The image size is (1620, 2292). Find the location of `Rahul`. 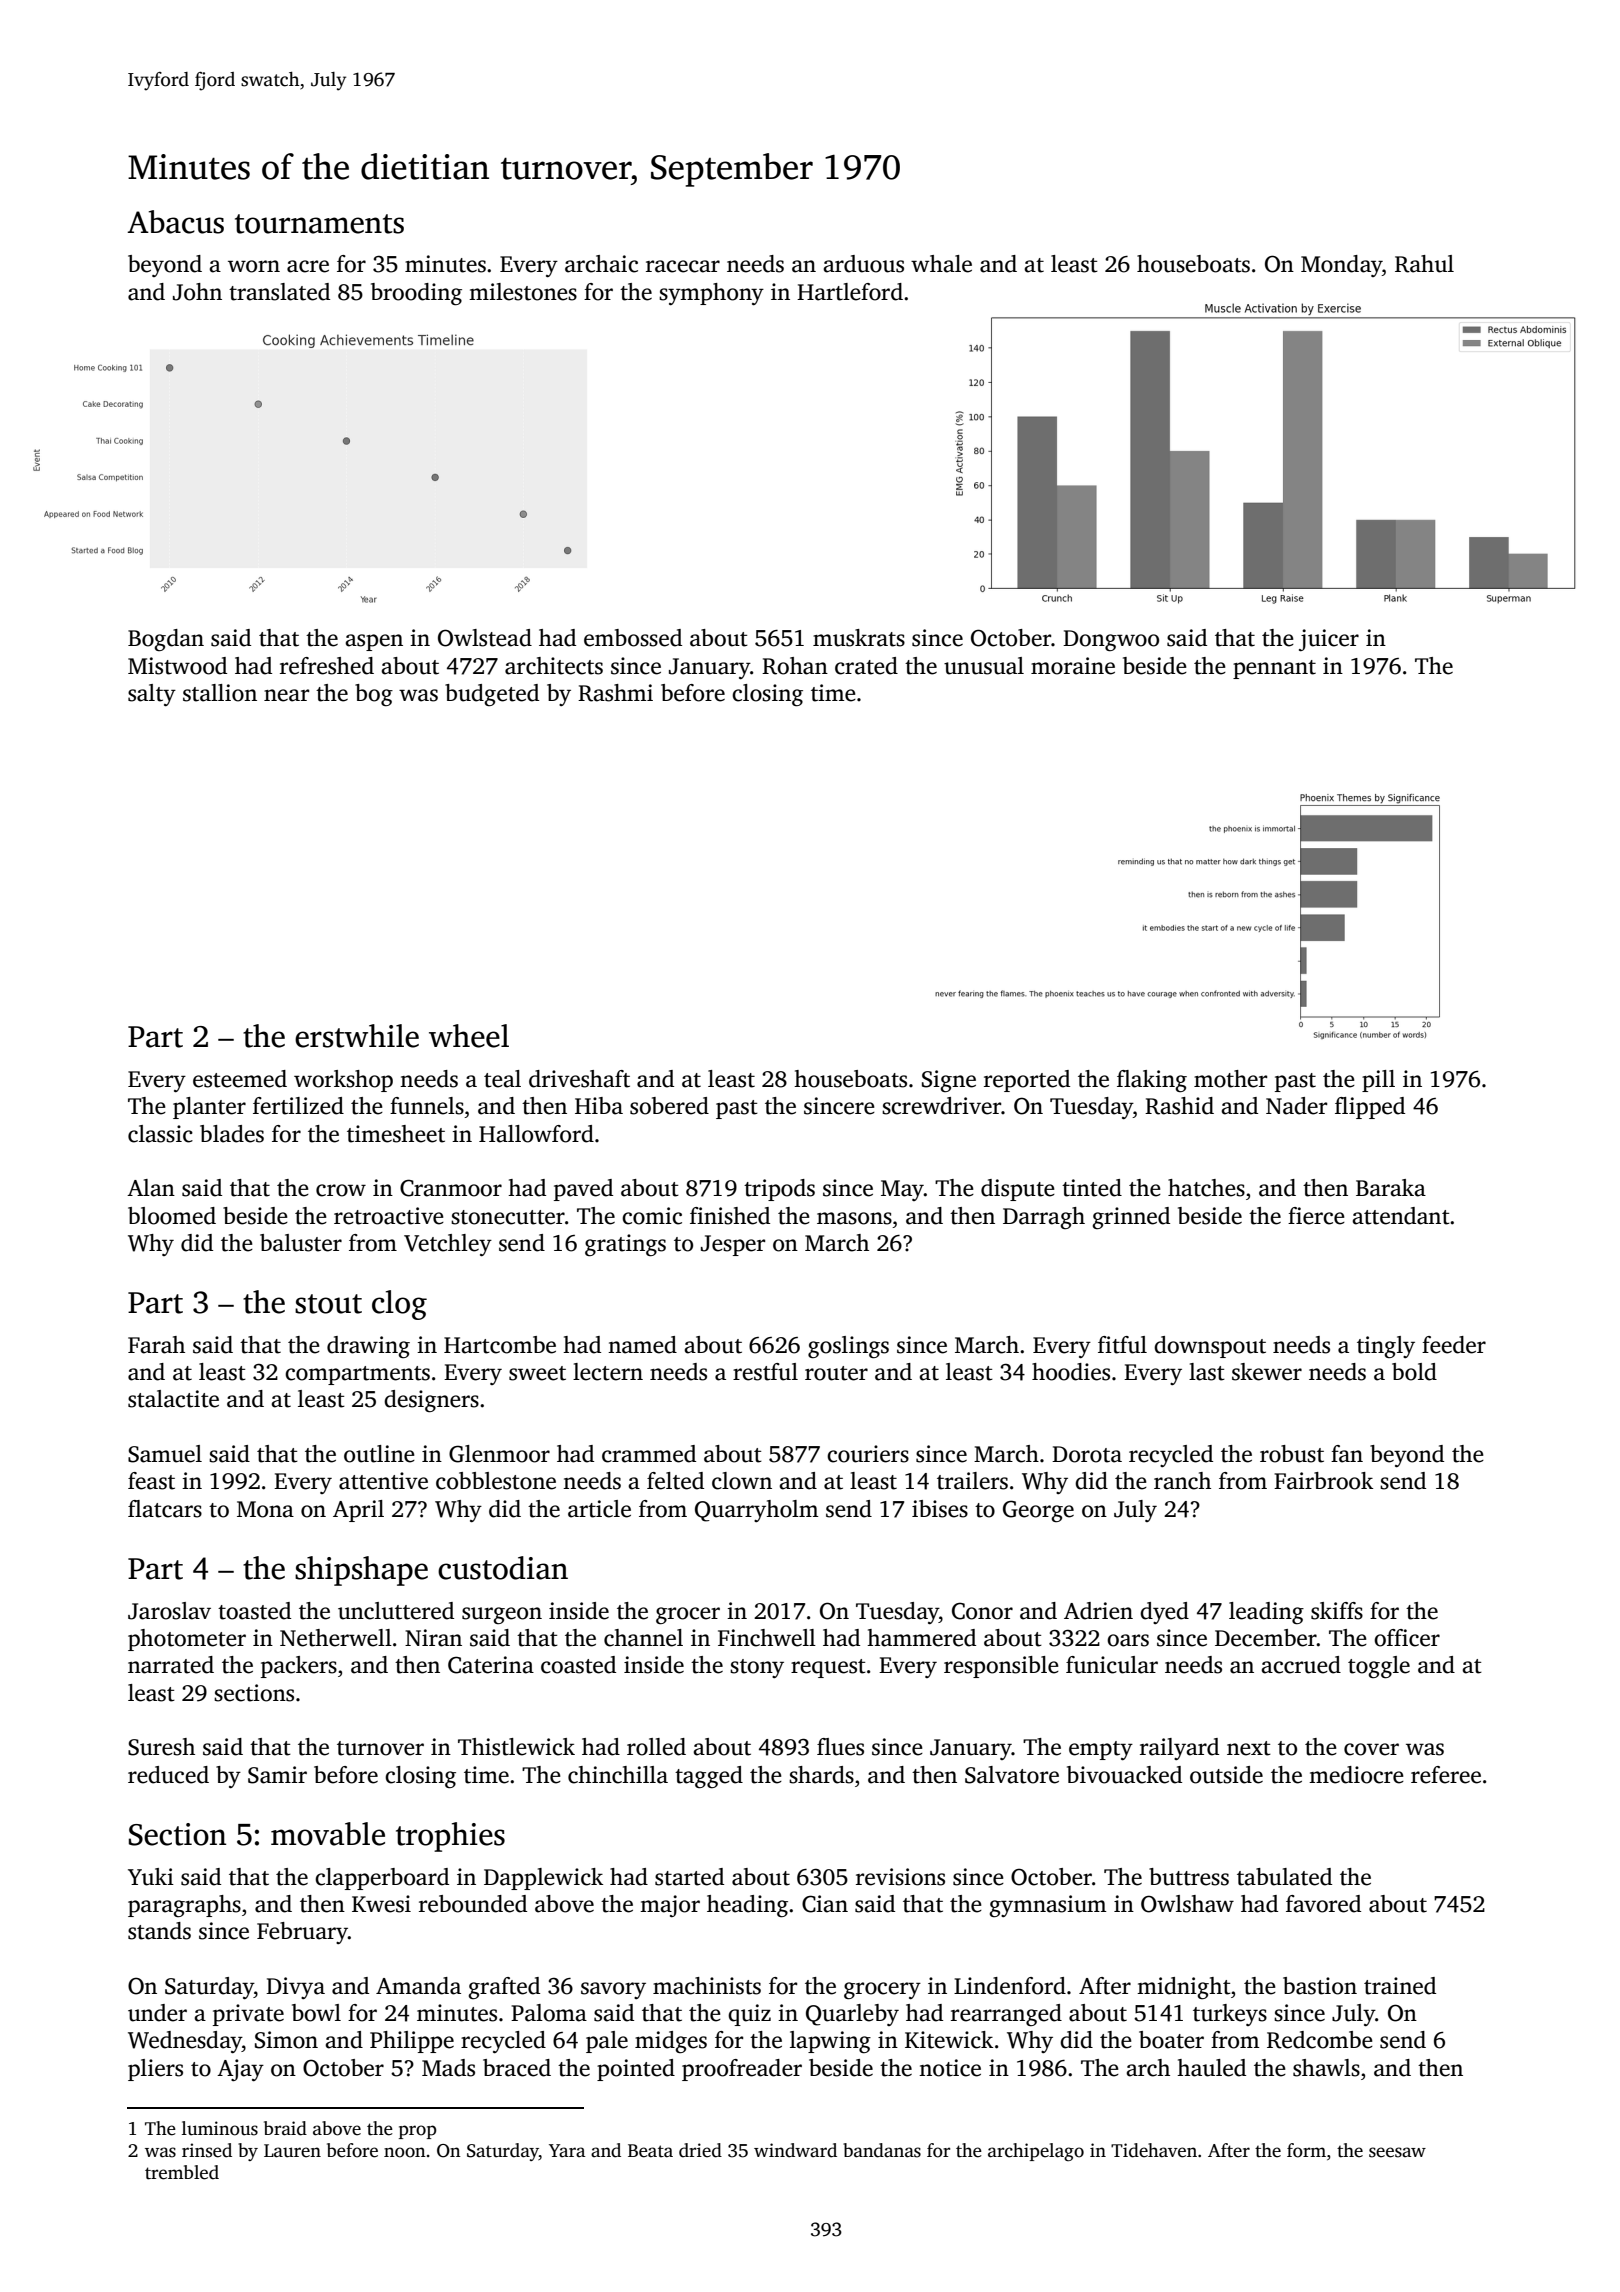

Rahul is located at coordinates (1424, 264).
